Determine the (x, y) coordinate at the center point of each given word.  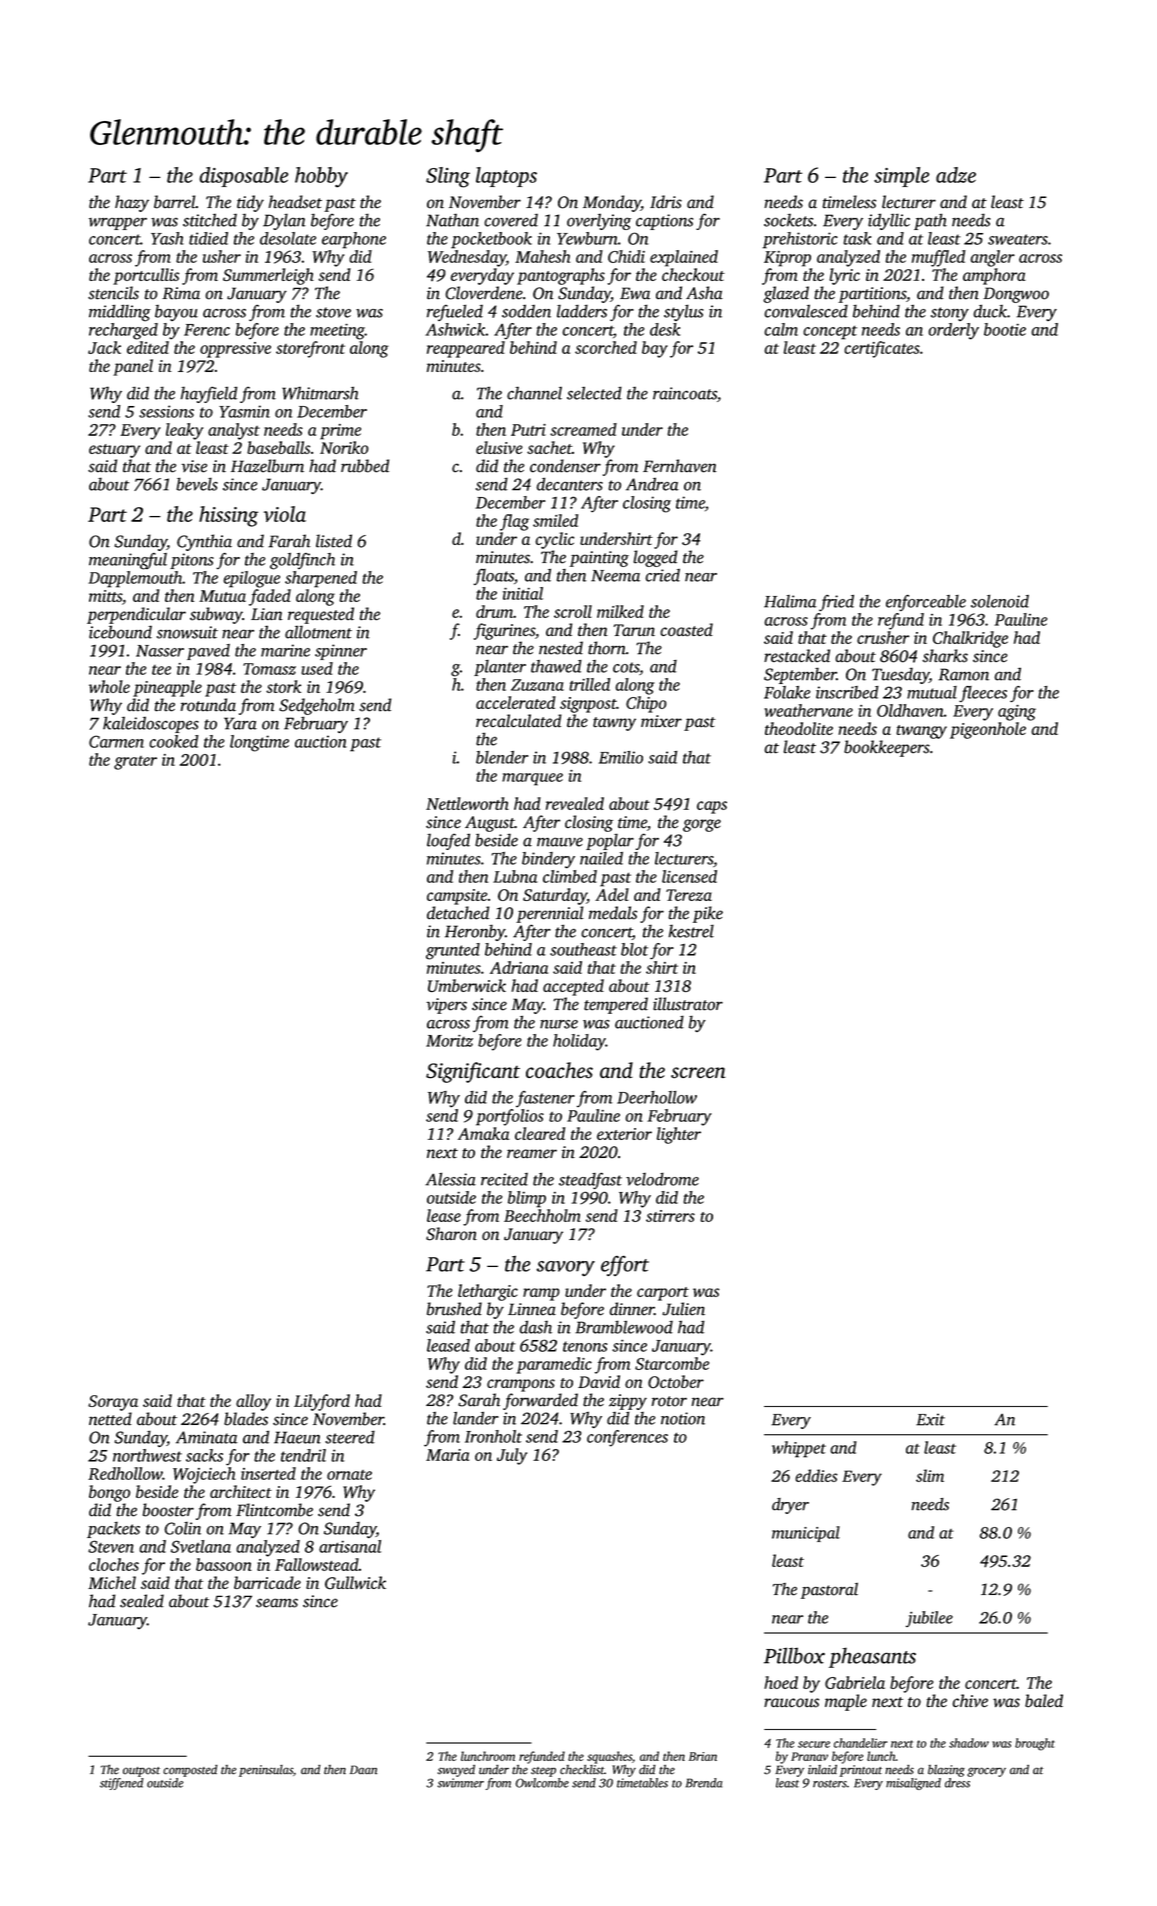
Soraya (113, 1403)
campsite (457, 897)
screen (698, 1073)
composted (190, 1771)
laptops (506, 177)
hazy (132, 203)
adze (956, 175)
